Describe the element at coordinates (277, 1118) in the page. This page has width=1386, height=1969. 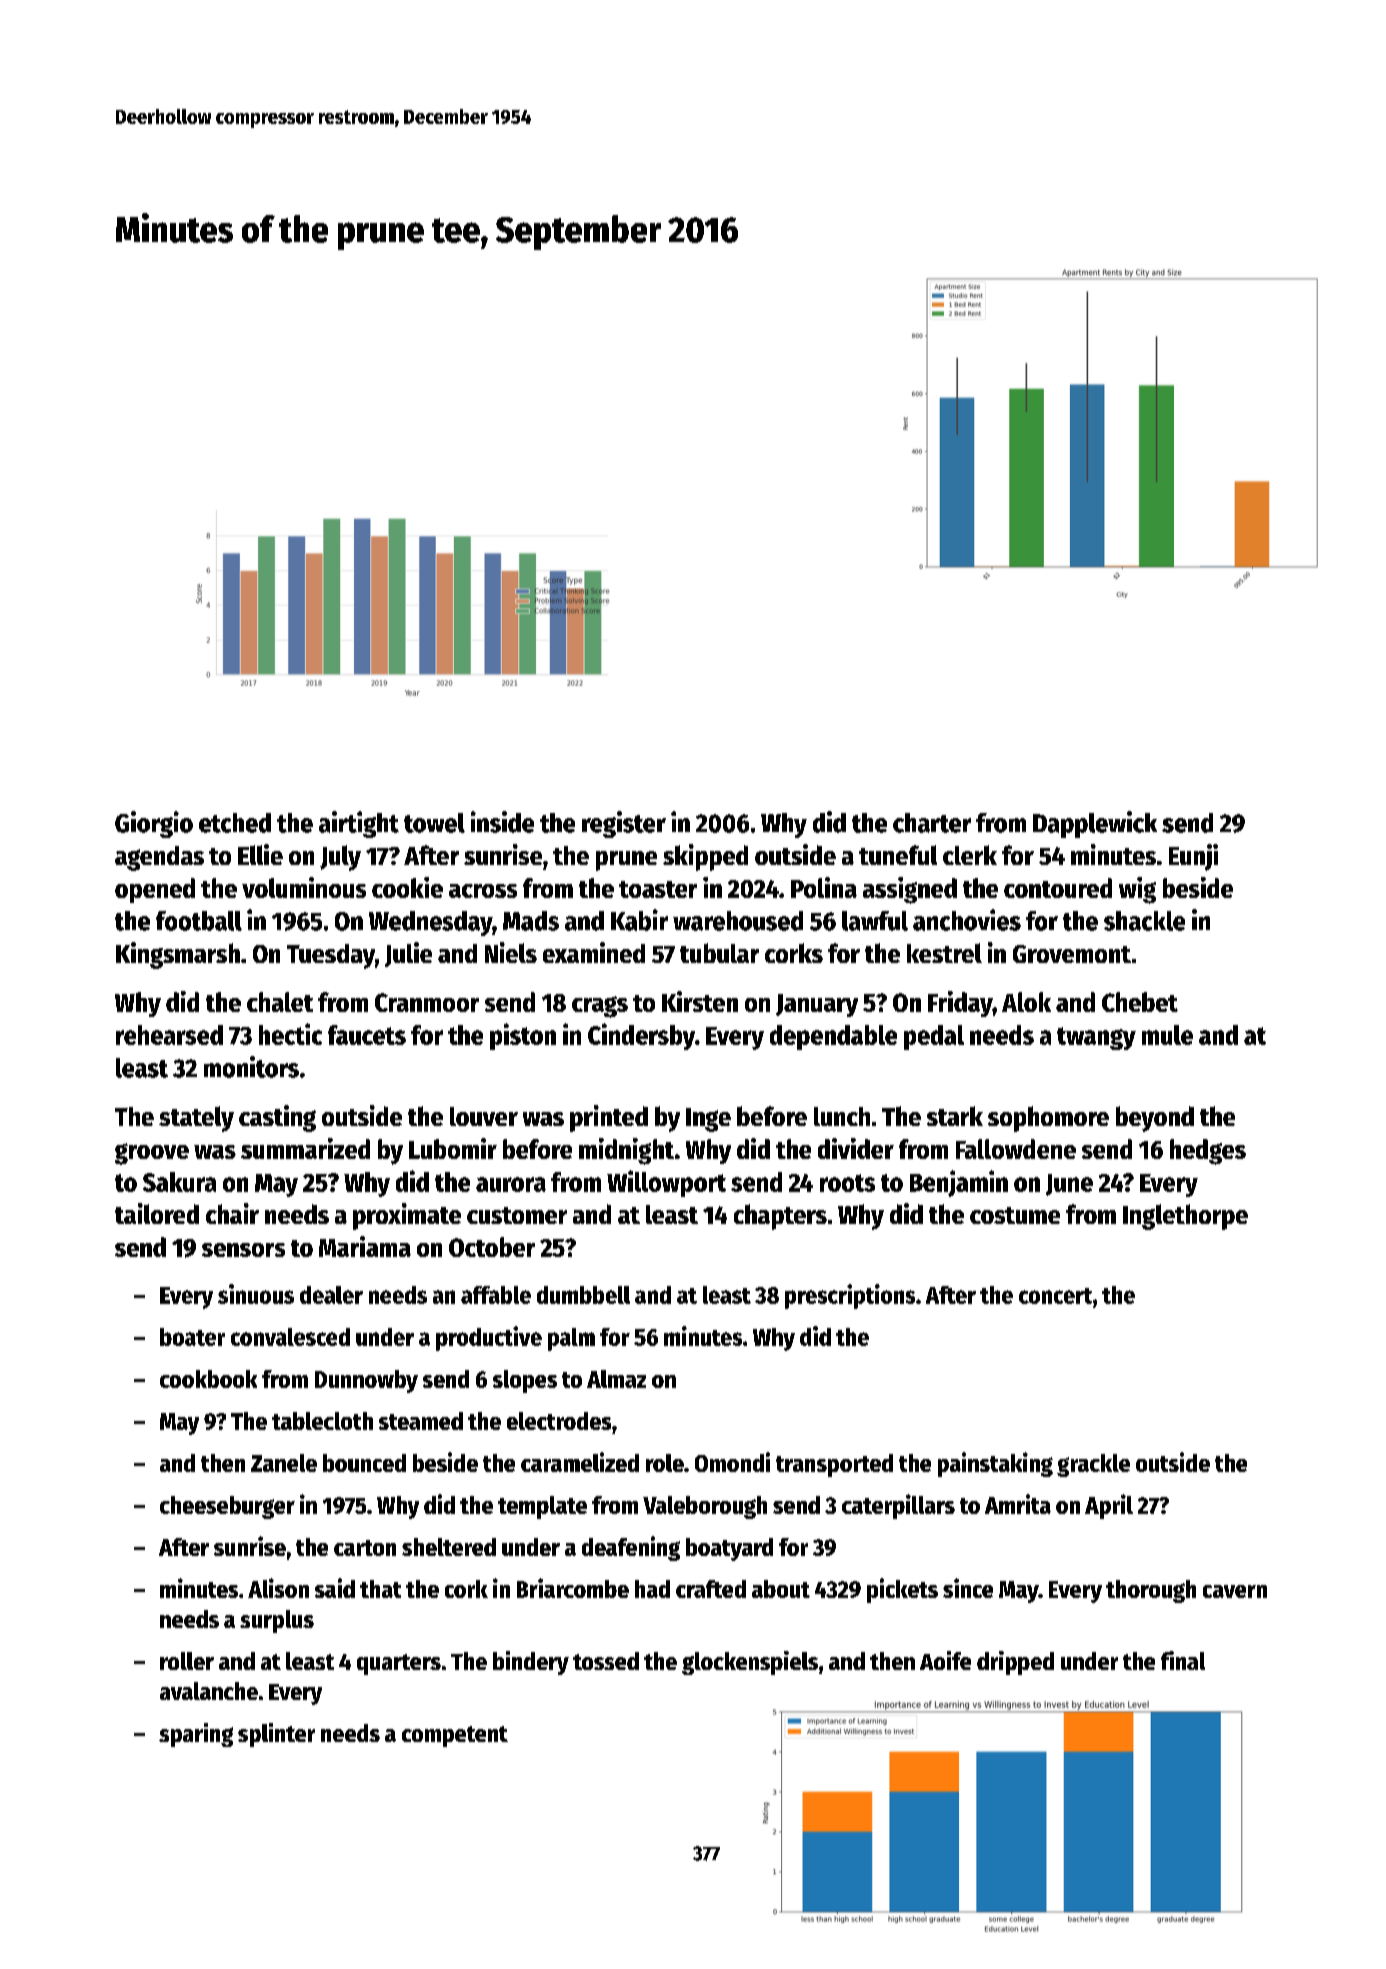
I see `casting` at that location.
